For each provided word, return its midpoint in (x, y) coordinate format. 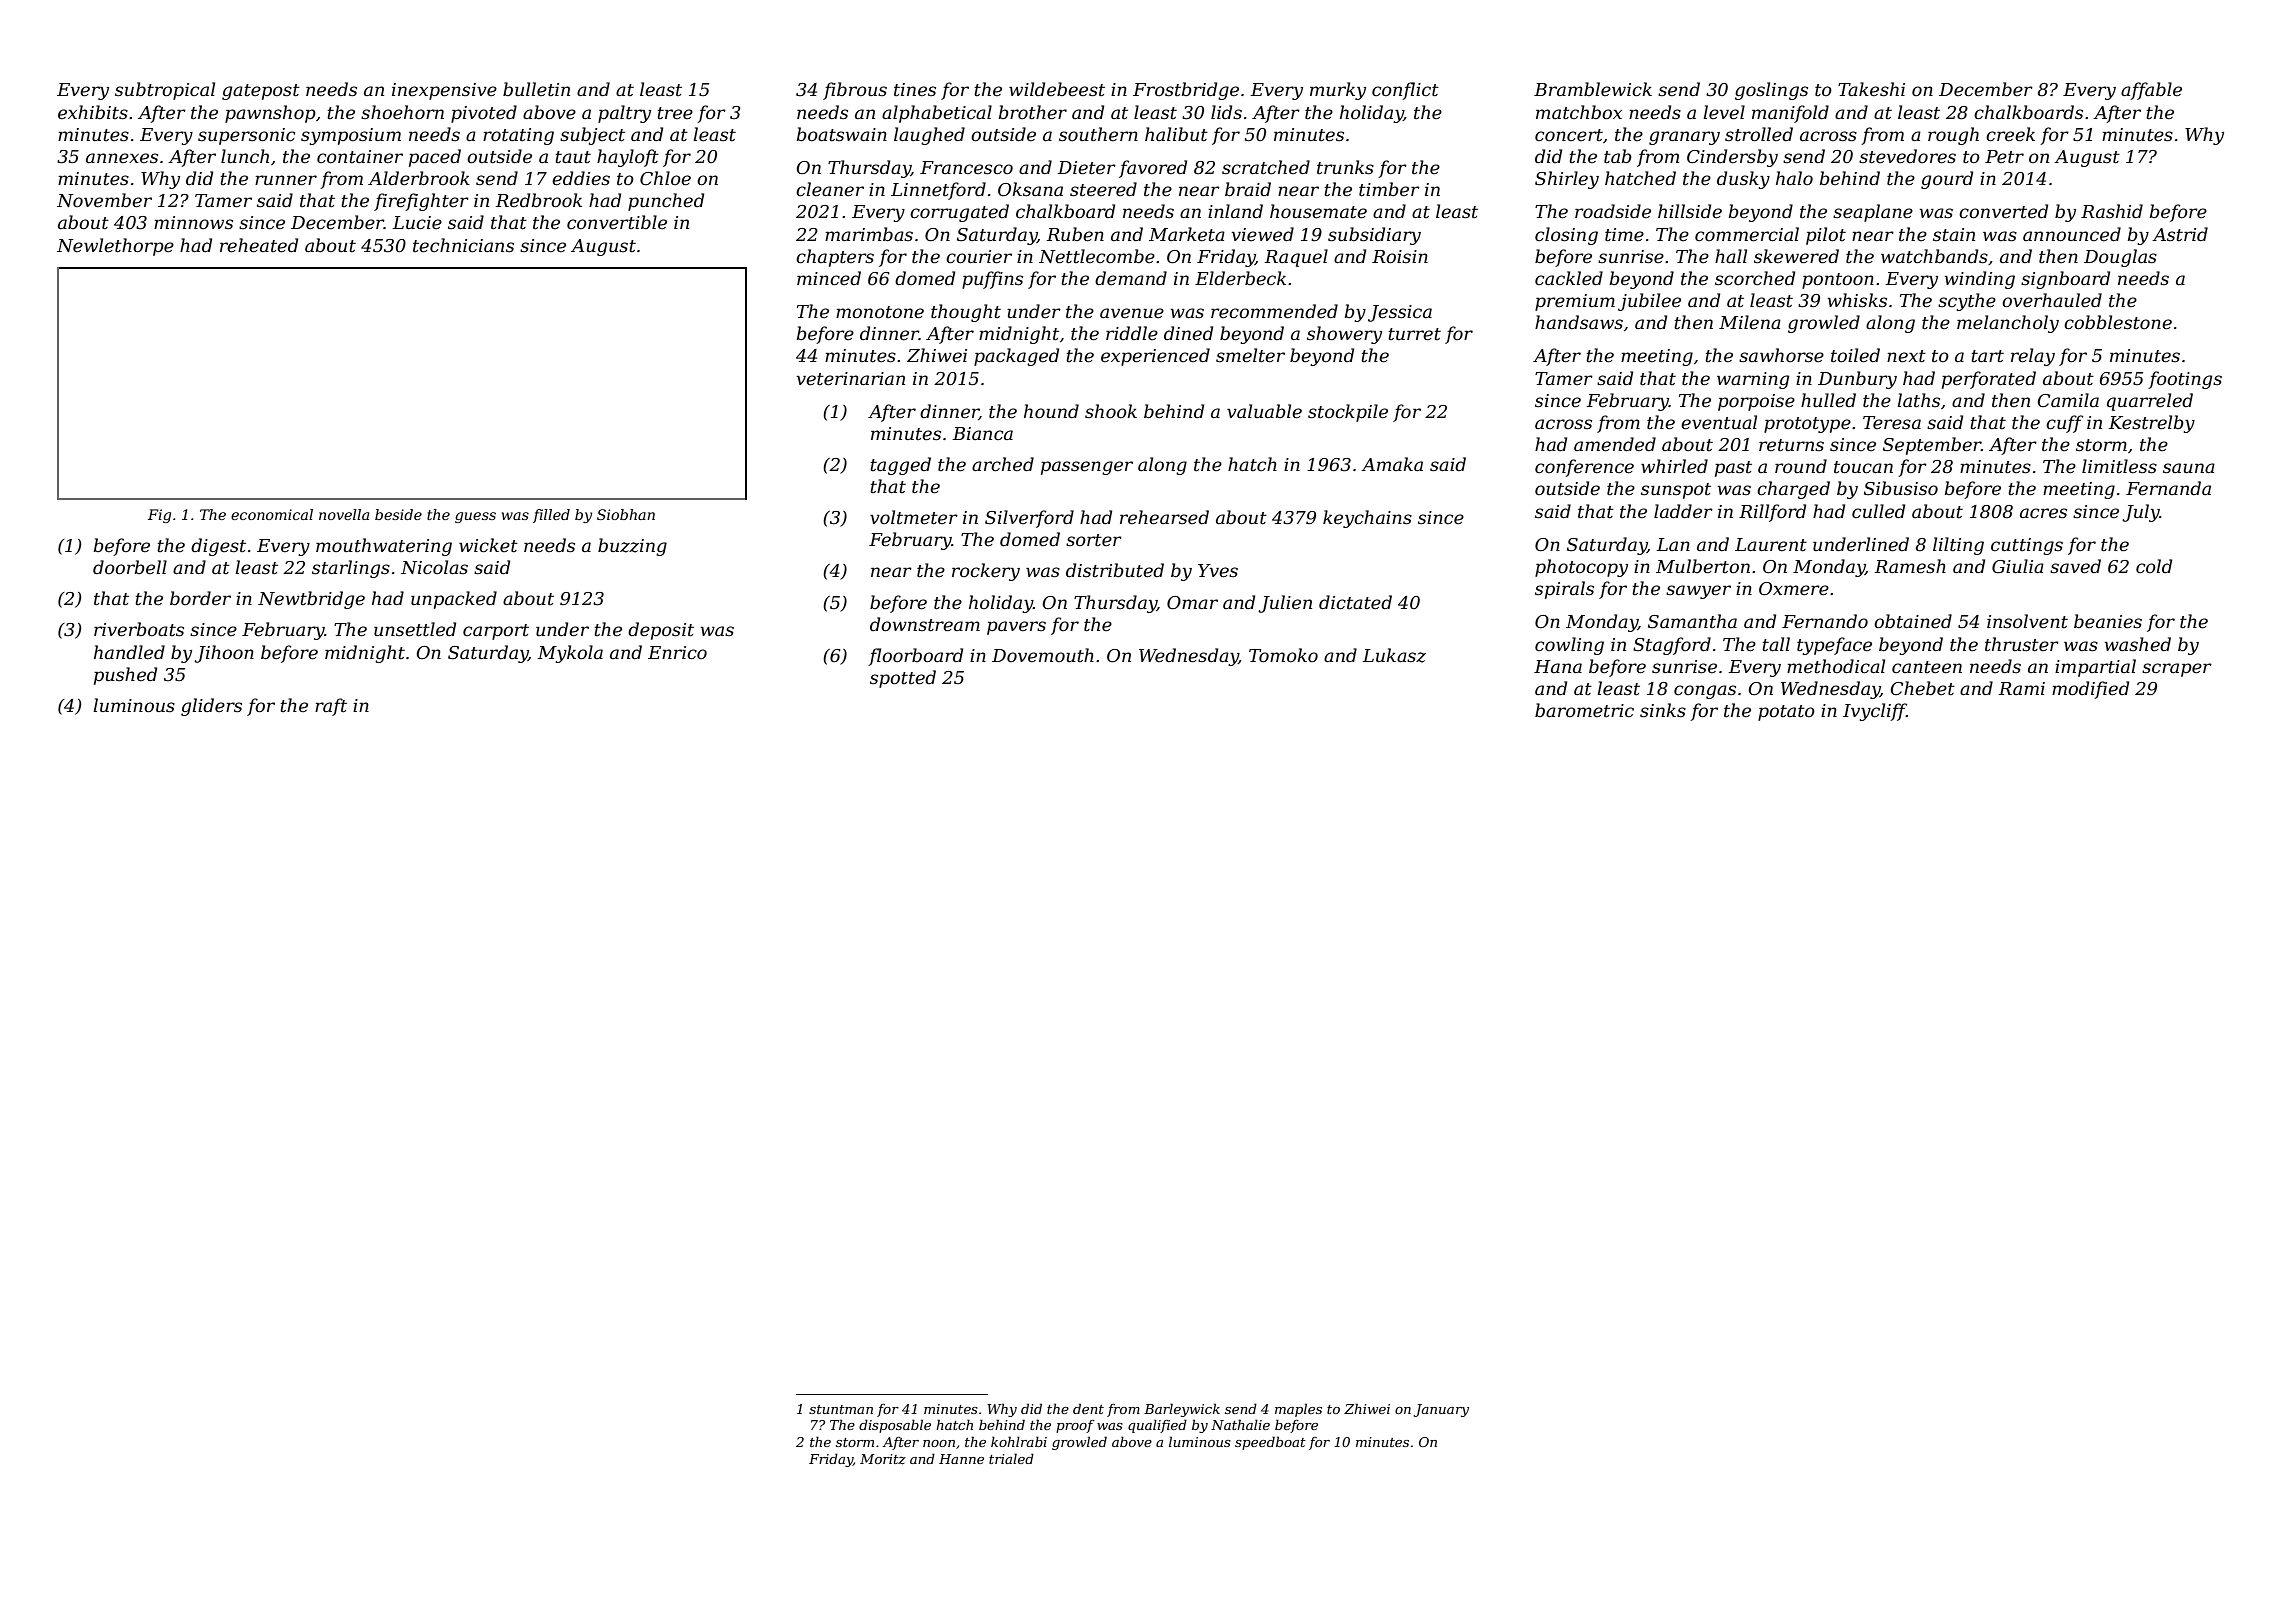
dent (1088, 1408)
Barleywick (1182, 1410)
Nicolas (434, 567)
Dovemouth (1043, 655)
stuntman (841, 1409)
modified (2090, 690)
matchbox (1579, 112)
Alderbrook (419, 178)
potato (1786, 713)
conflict (1405, 91)
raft (331, 707)
